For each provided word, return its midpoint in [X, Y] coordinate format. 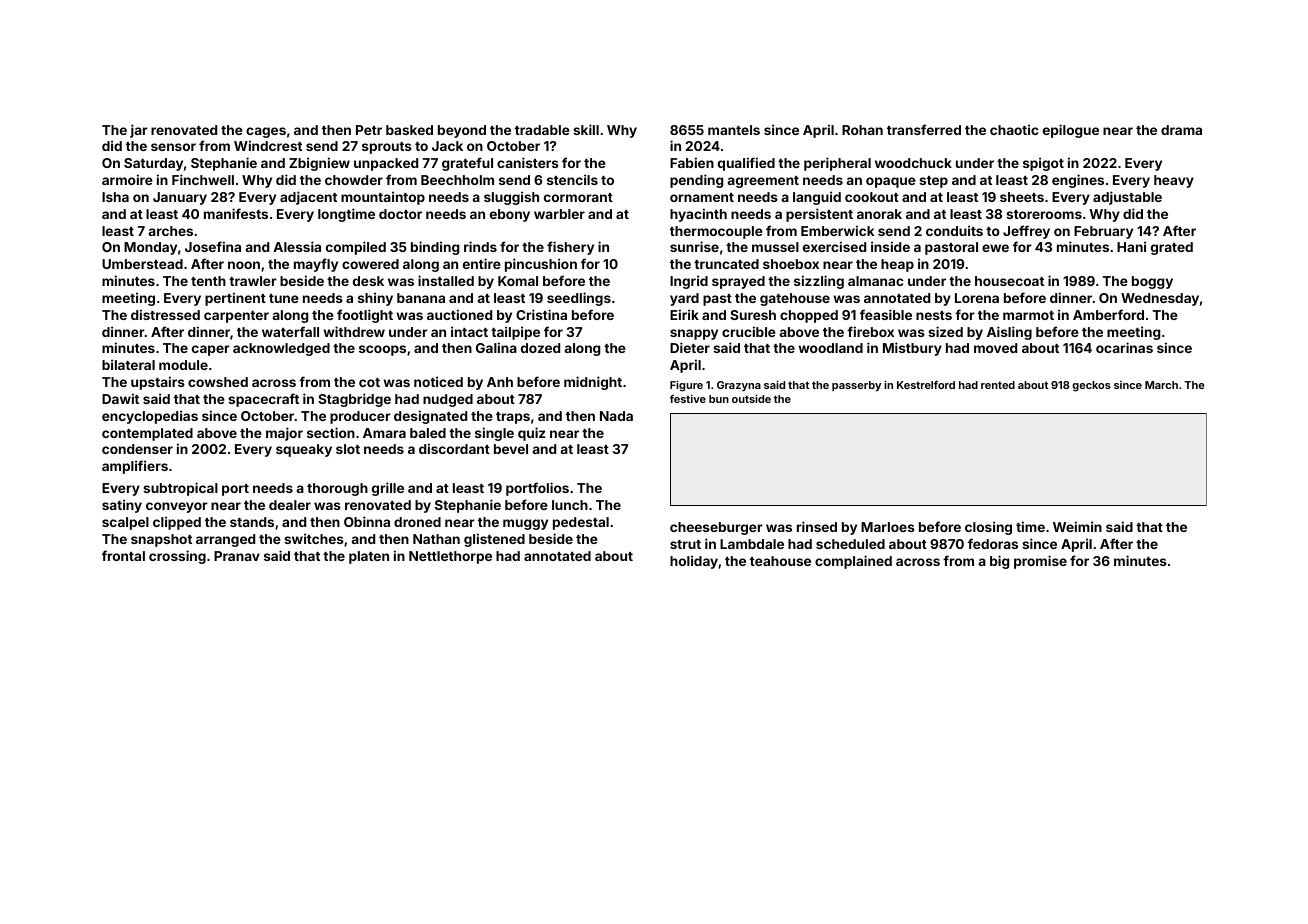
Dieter [690, 347]
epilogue [1071, 131]
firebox [870, 331]
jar [139, 131]
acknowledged [281, 349]
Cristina [541, 314]
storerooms [1044, 214]
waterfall [290, 331]
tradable [542, 130]
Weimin [1077, 526]
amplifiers [135, 467]
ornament [702, 197]
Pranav [237, 556]
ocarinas [1124, 347]
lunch [570, 505]
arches [171, 231]
